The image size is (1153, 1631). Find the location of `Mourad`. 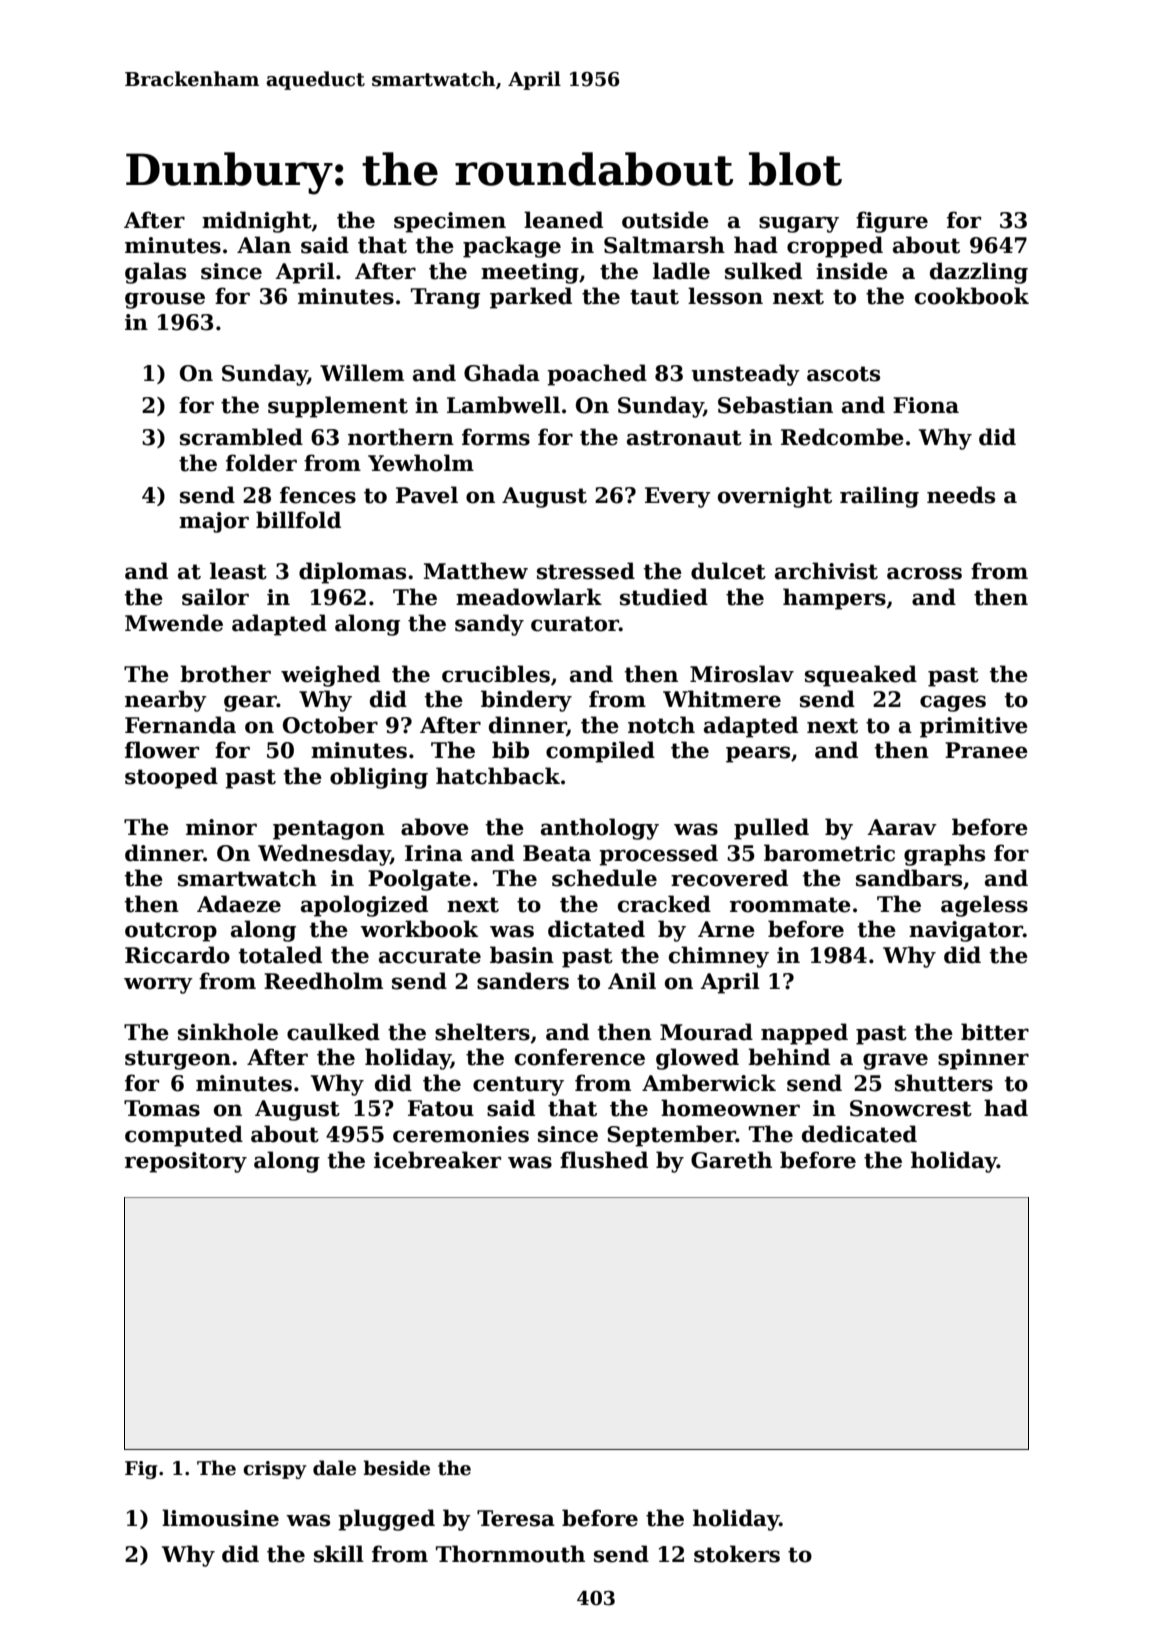

Mourad is located at coordinates (706, 1032).
